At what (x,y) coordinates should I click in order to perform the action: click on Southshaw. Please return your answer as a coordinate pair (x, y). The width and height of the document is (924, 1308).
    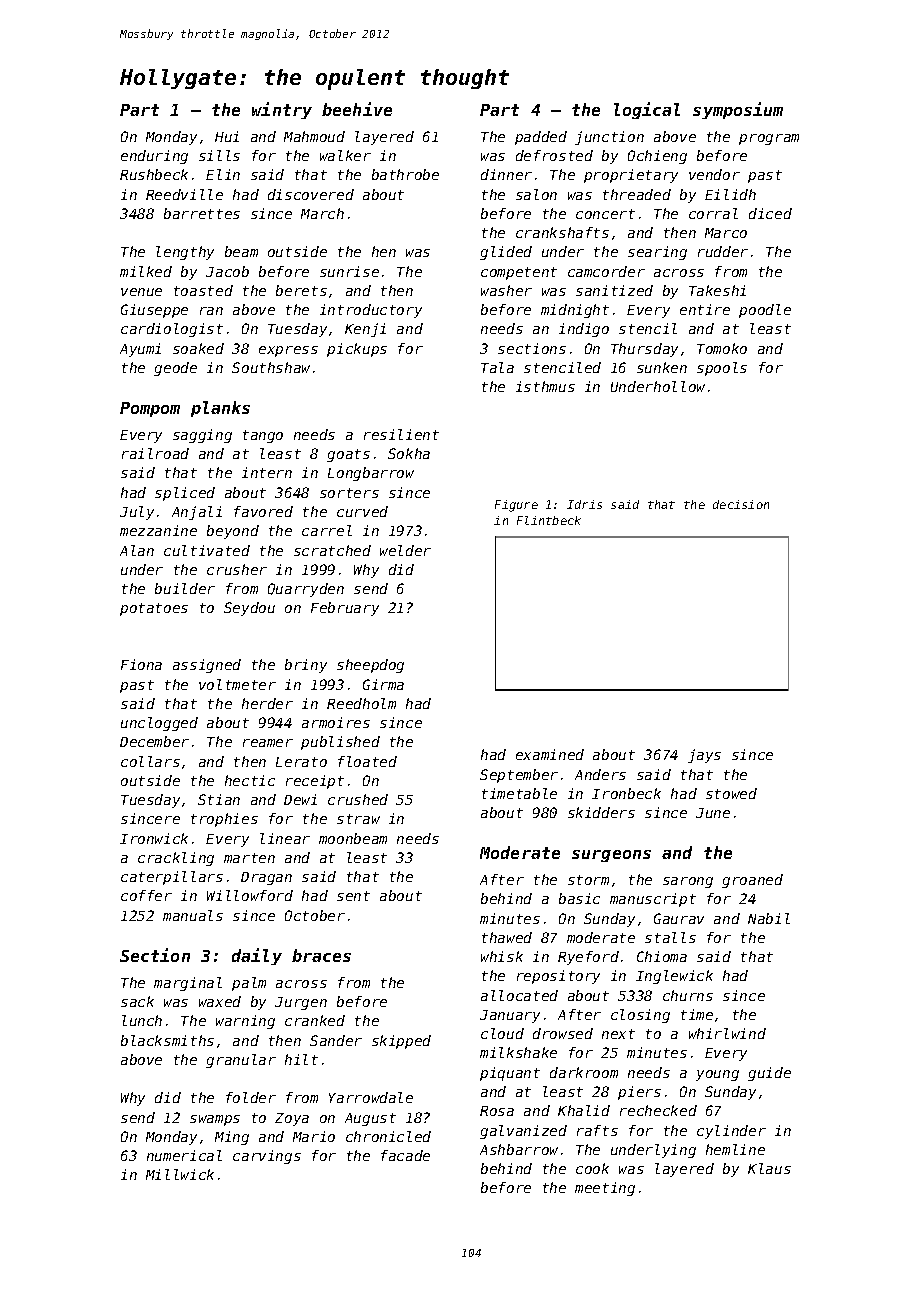
    Looking at the image, I should click on (271, 367).
